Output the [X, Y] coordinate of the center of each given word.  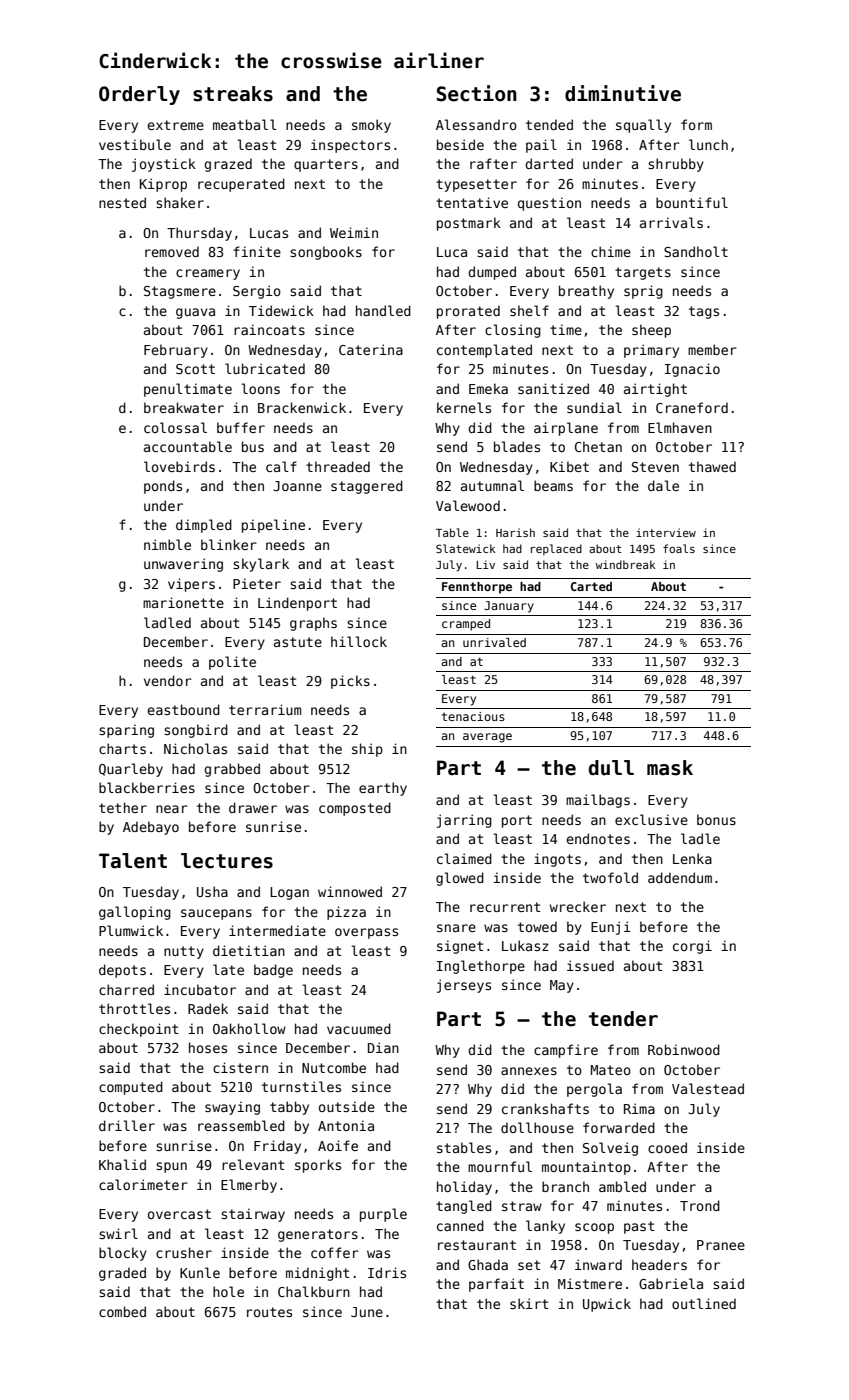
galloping [135, 913]
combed [122, 1311]
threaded [338, 466]
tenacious [473, 716]
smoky [371, 126]
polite [232, 663]
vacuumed [359, 1028]
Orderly [139, 95]
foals [679, 548]
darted [549, 163]
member [712, 349]
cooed [667, 1147]
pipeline [273, 526]
